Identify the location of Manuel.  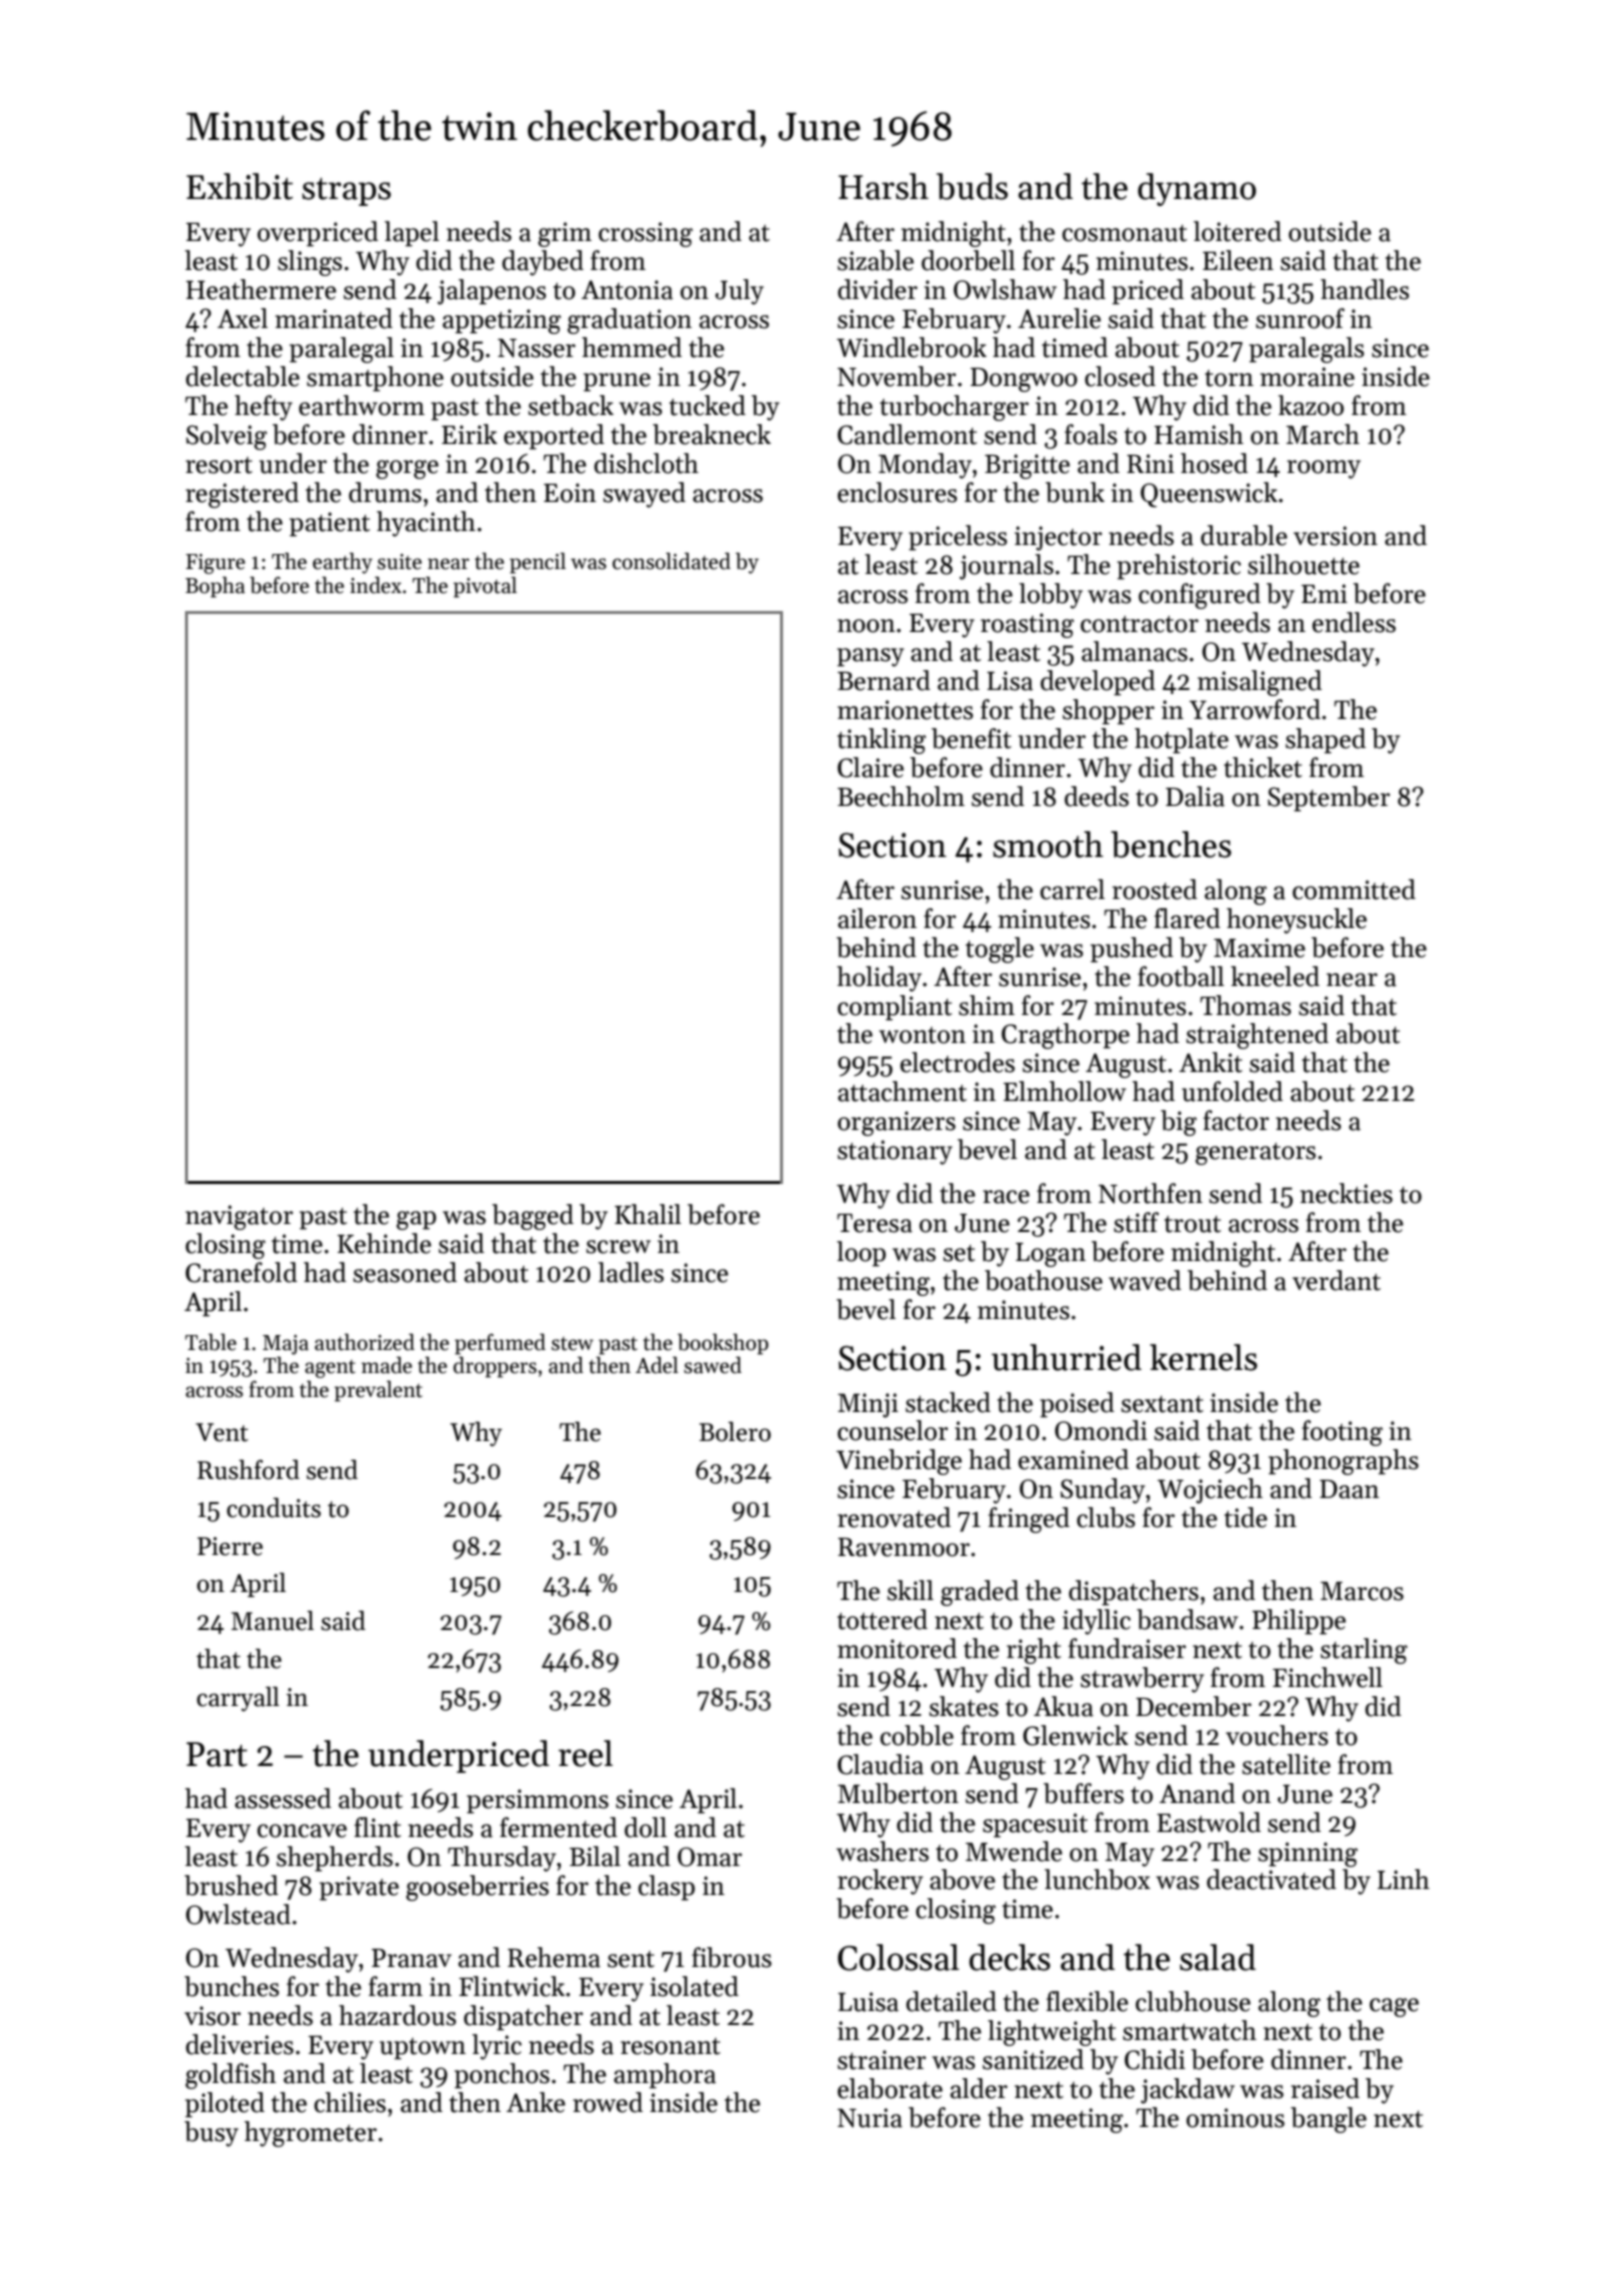
(272, 1621).
